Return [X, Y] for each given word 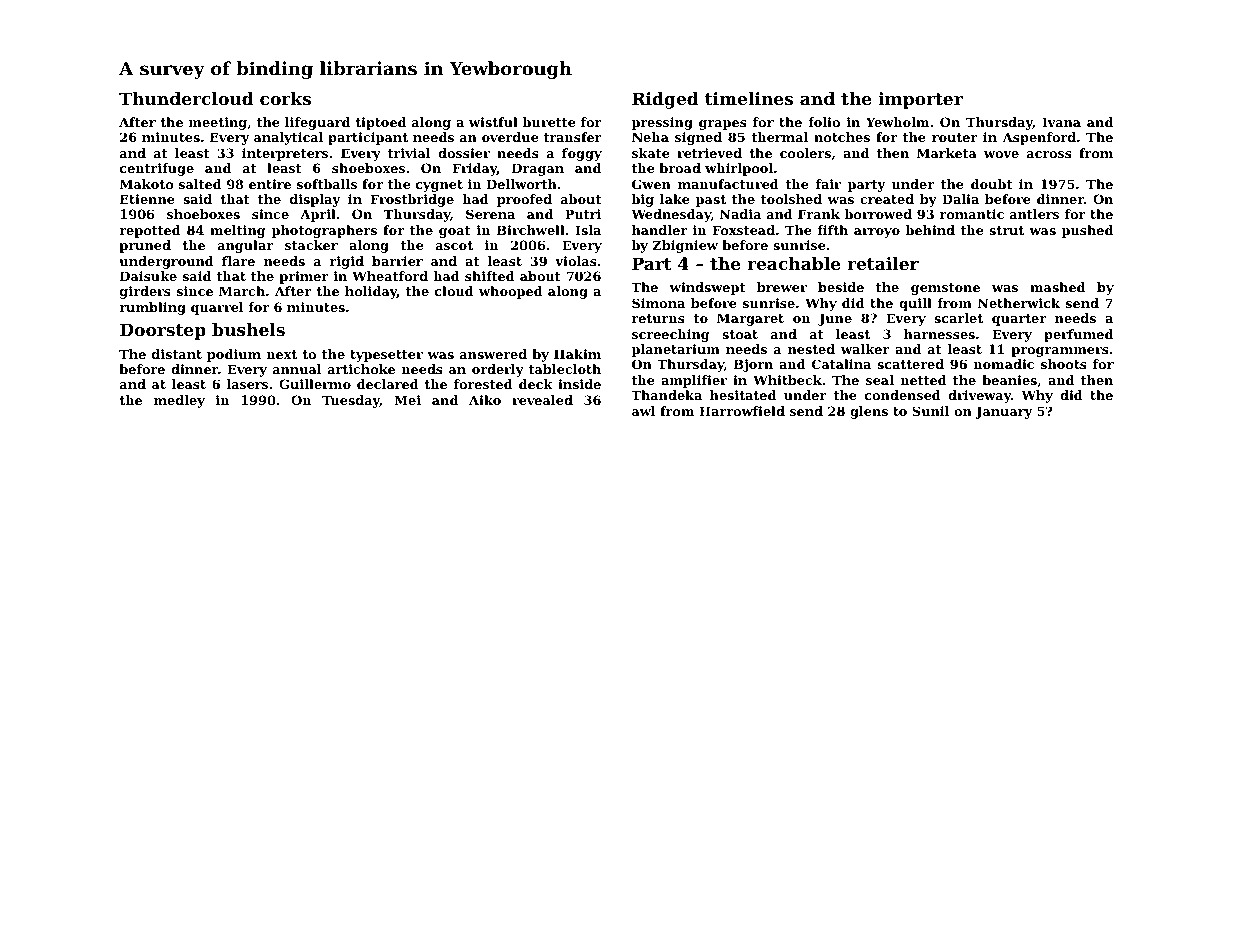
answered [493, 354]
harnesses [939, 334]
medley [179, 401]
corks [285, 98]
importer [921, 100]
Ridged [665, 100]
